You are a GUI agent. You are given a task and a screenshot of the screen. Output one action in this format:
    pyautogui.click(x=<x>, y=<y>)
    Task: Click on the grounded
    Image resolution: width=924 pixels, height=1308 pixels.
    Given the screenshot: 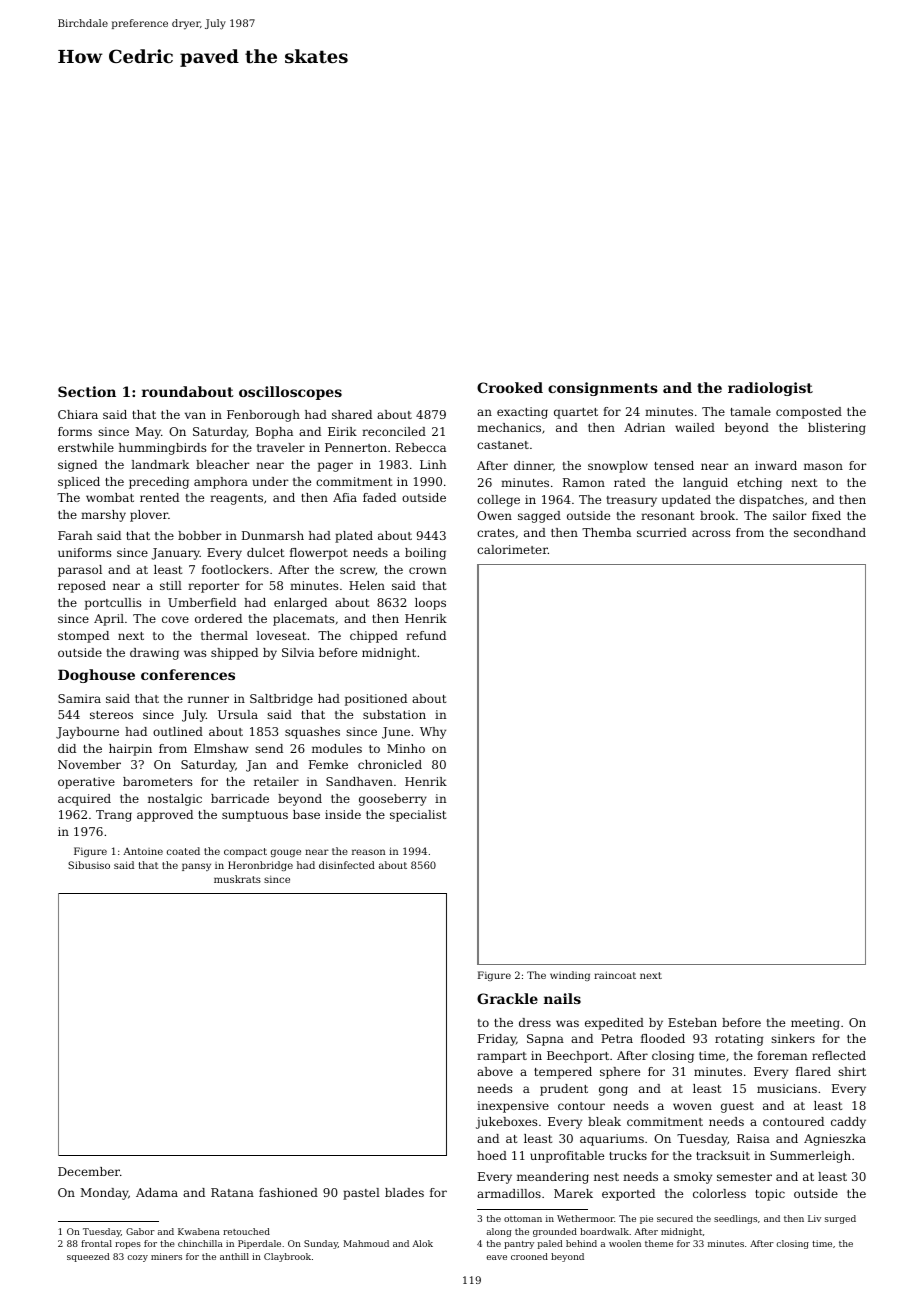 What is the action you would take?
    pyautogui.click(x=555, y=1232)
